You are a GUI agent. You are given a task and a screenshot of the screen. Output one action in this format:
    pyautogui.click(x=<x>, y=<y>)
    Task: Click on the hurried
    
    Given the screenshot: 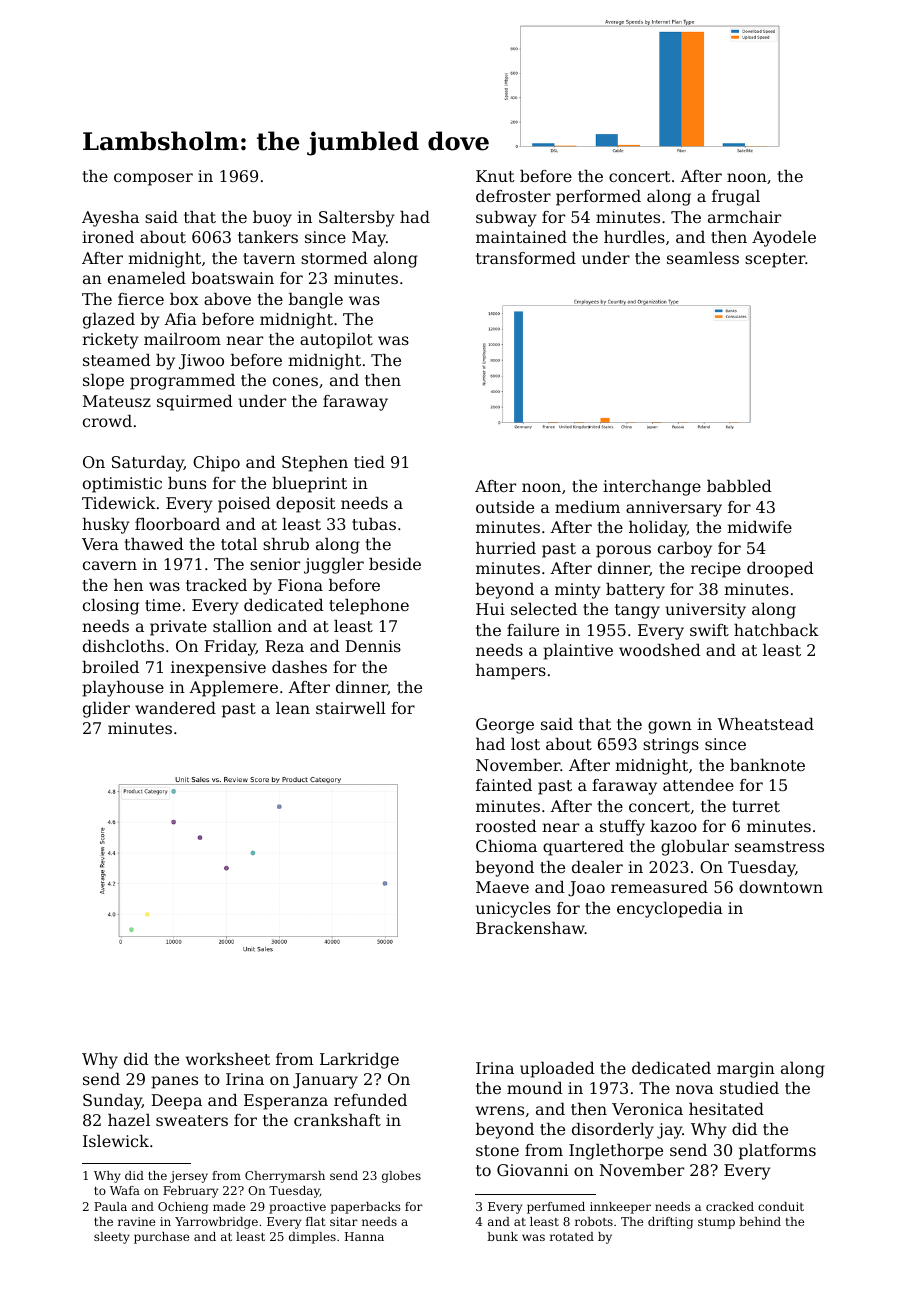 What is the action you would take?
    pyautogui.click(x=506, y=548)
